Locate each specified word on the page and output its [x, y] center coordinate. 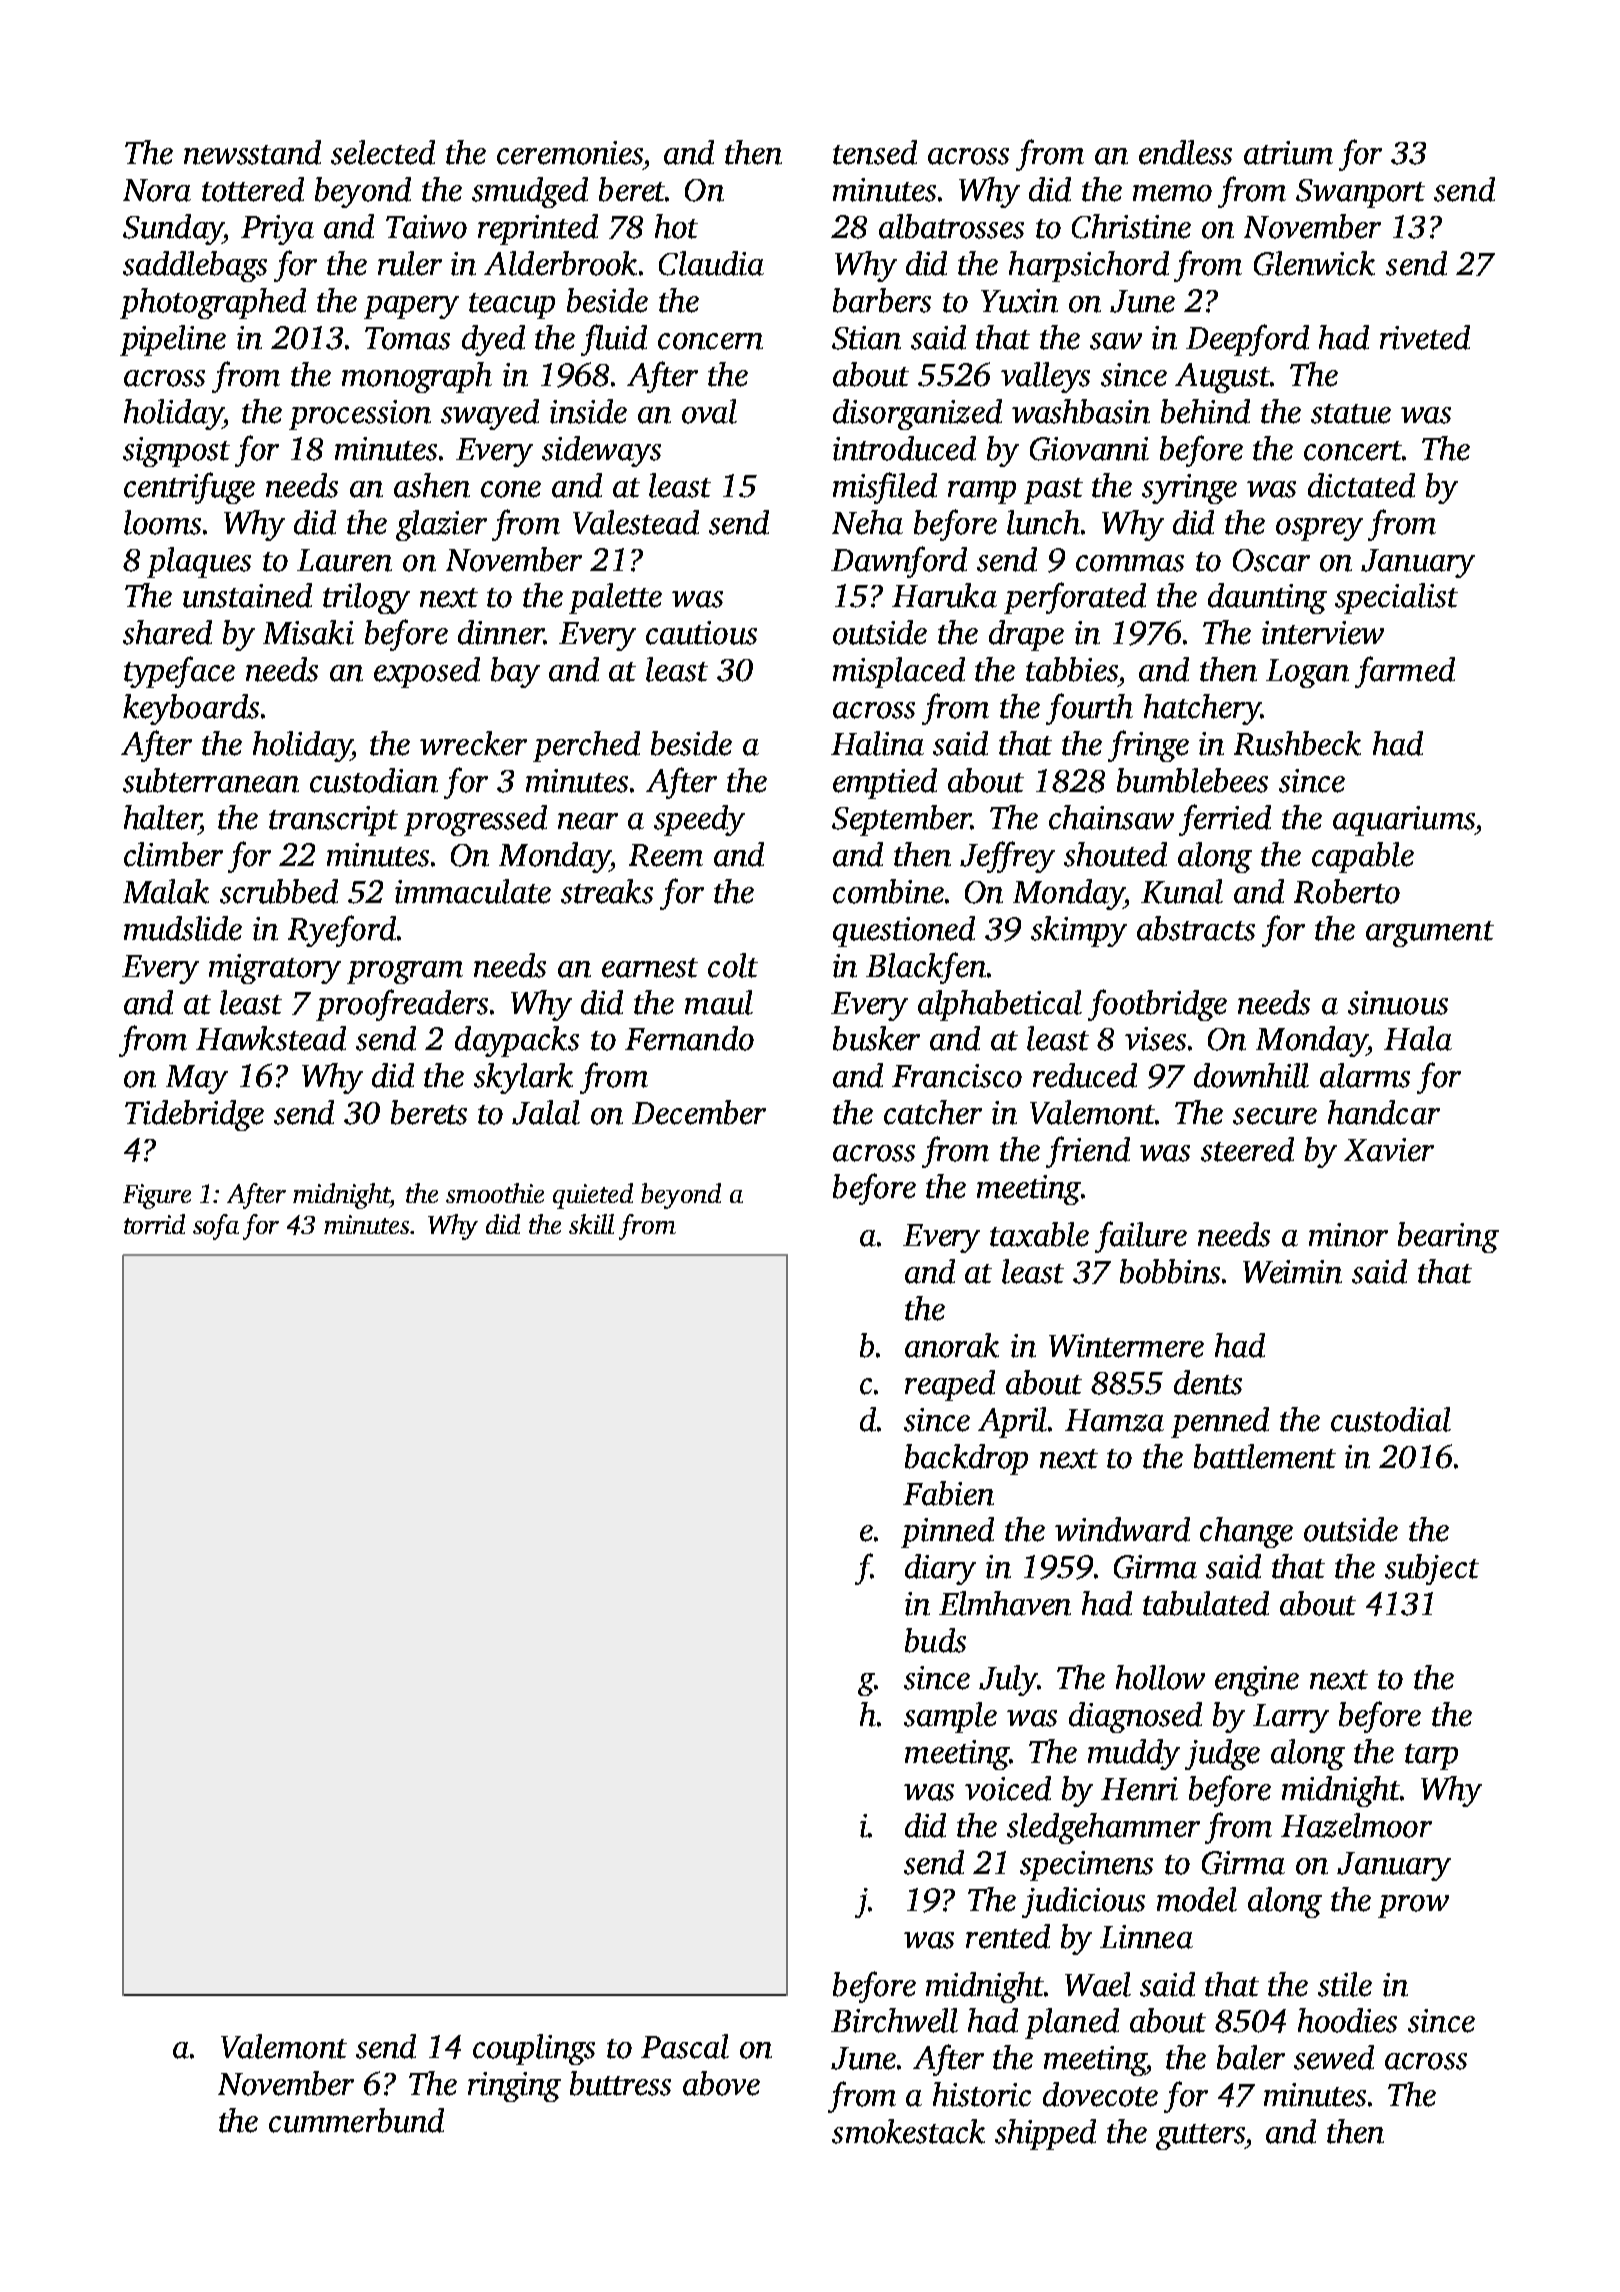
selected [383, 152]
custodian [374, 780]
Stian [866, 338]
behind [1205, 411]
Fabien [948, 1493]
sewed [1334, 2057]
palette [615, 598]
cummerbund [356, 2120]
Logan [1307, 673]
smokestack [908, 2131]
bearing [1448, 1237]
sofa [216, 1227]
